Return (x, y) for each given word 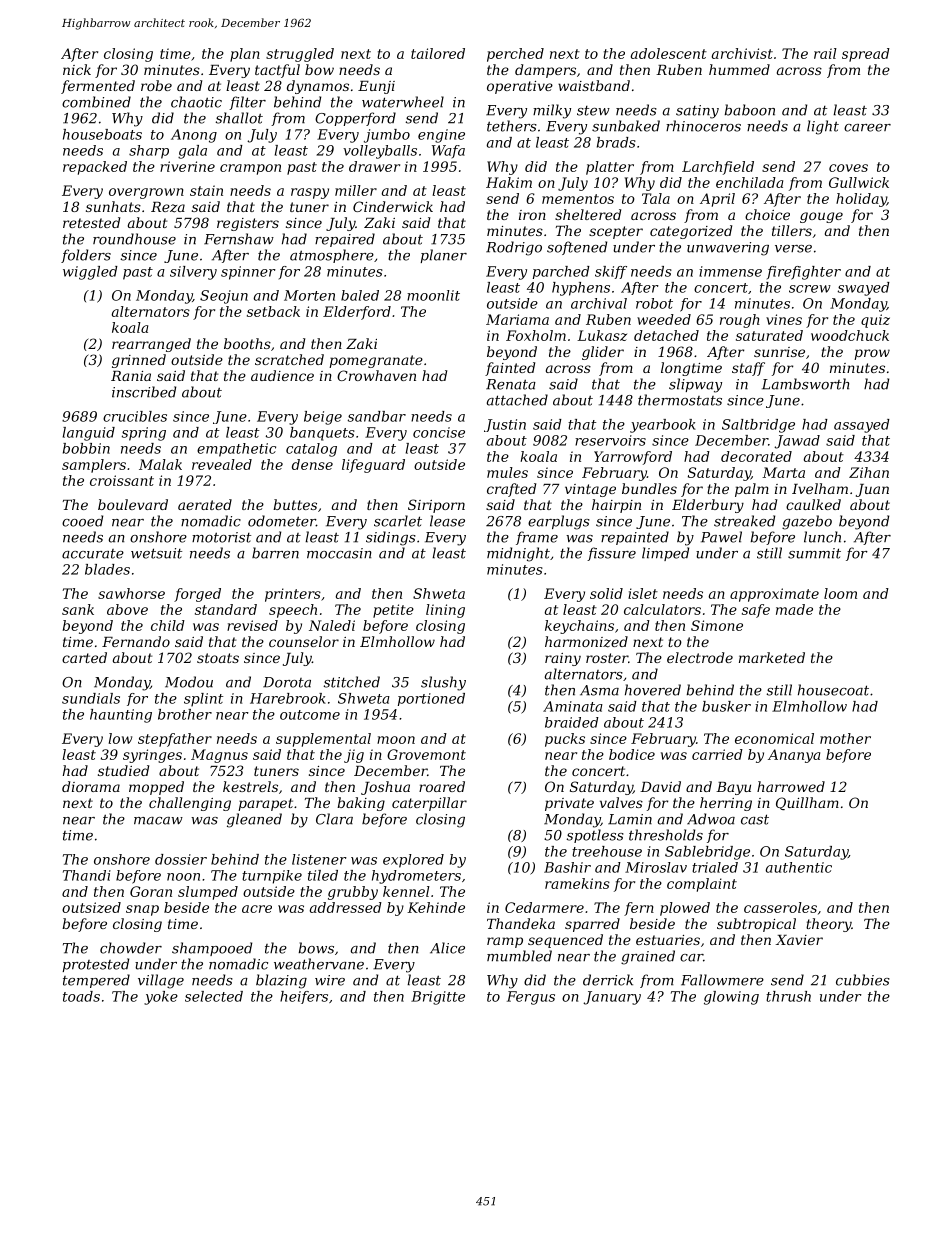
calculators (662, 609)
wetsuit (156, 553)
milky (552, 111)
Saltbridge (758, 426)
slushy (443, 683)
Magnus (219, 756)
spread (866, 55)
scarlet (398, 521)
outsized (91, 907)
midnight (518, 554)
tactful (277, 71)
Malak (160, 464)
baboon (750, 110)
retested (91, 222)
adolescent (669, 53)
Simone (717, 625)
